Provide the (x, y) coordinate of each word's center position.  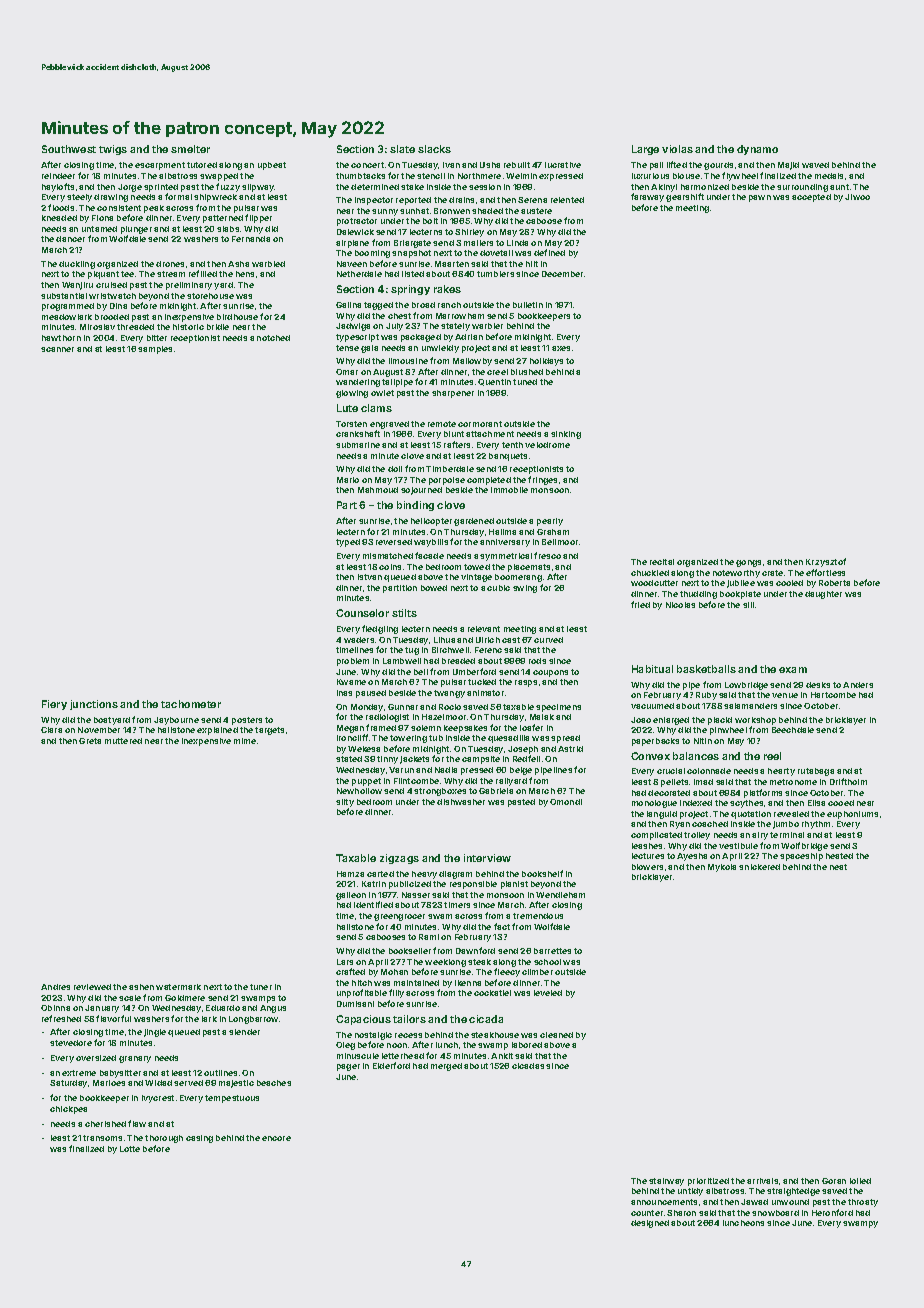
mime (245, 741)
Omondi (566, 802)
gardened (474, 522)
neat (838, 867)
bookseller (410, 951)
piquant (103, 275)
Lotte (130, 1149)
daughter (823, 595)
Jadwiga (353, 327)
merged (446, 1067)
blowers (647, 867)
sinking (566, 435)
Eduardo (223, 1008)
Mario (348, 480)
